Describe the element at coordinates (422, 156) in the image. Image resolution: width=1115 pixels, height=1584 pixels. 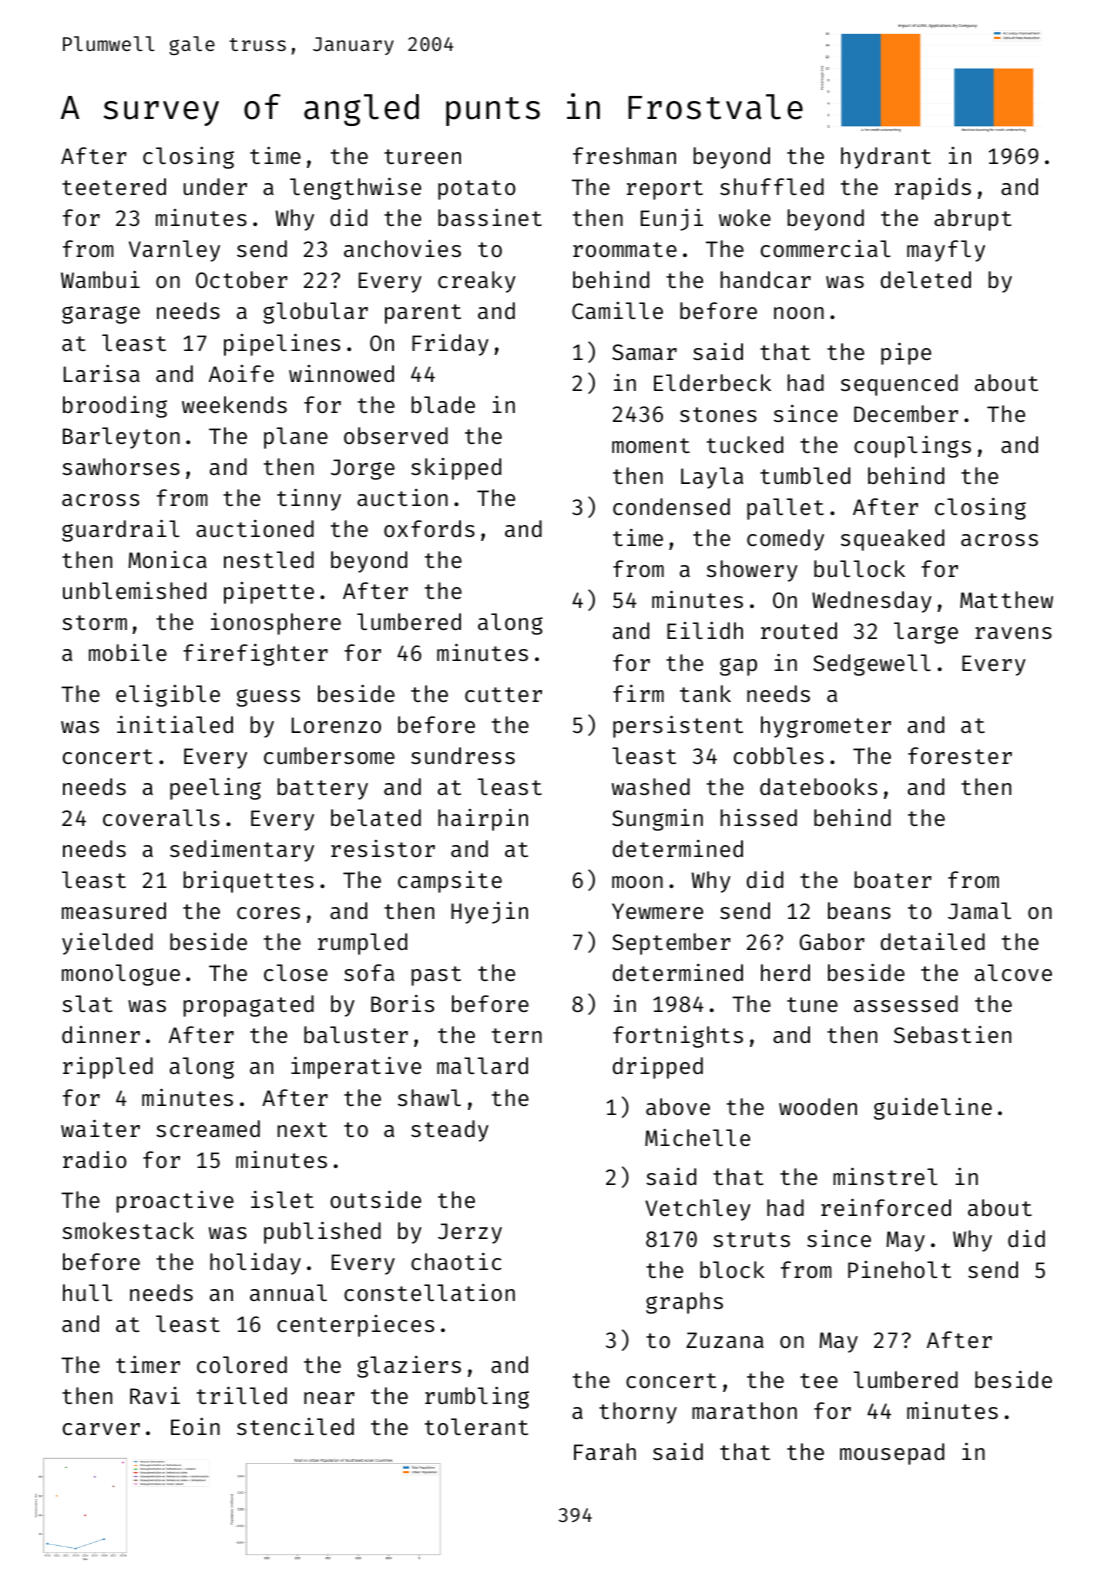
I see `tureen` at that location.
